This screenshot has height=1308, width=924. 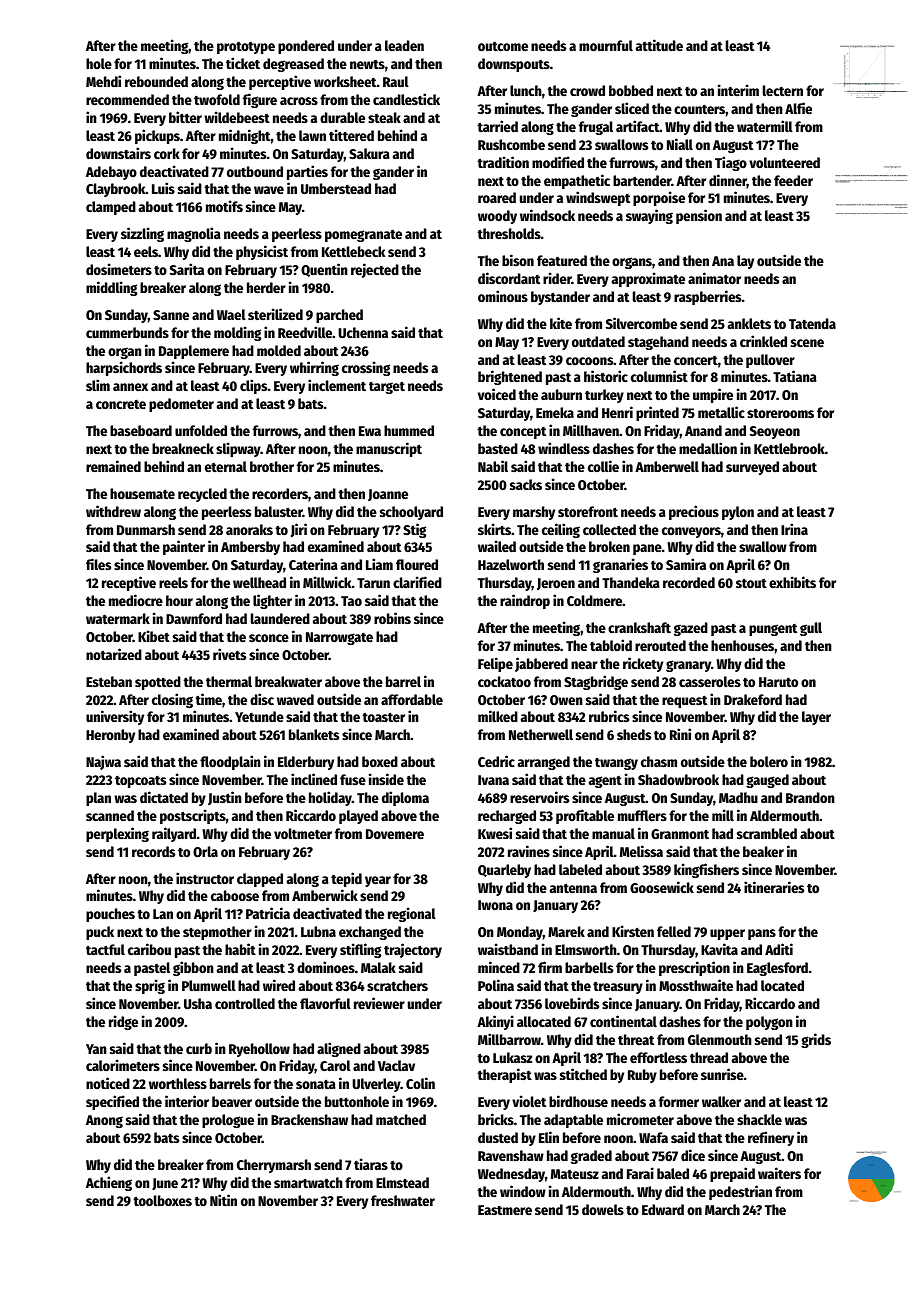 I want to click on crowd, so click(x=587, y=90).
